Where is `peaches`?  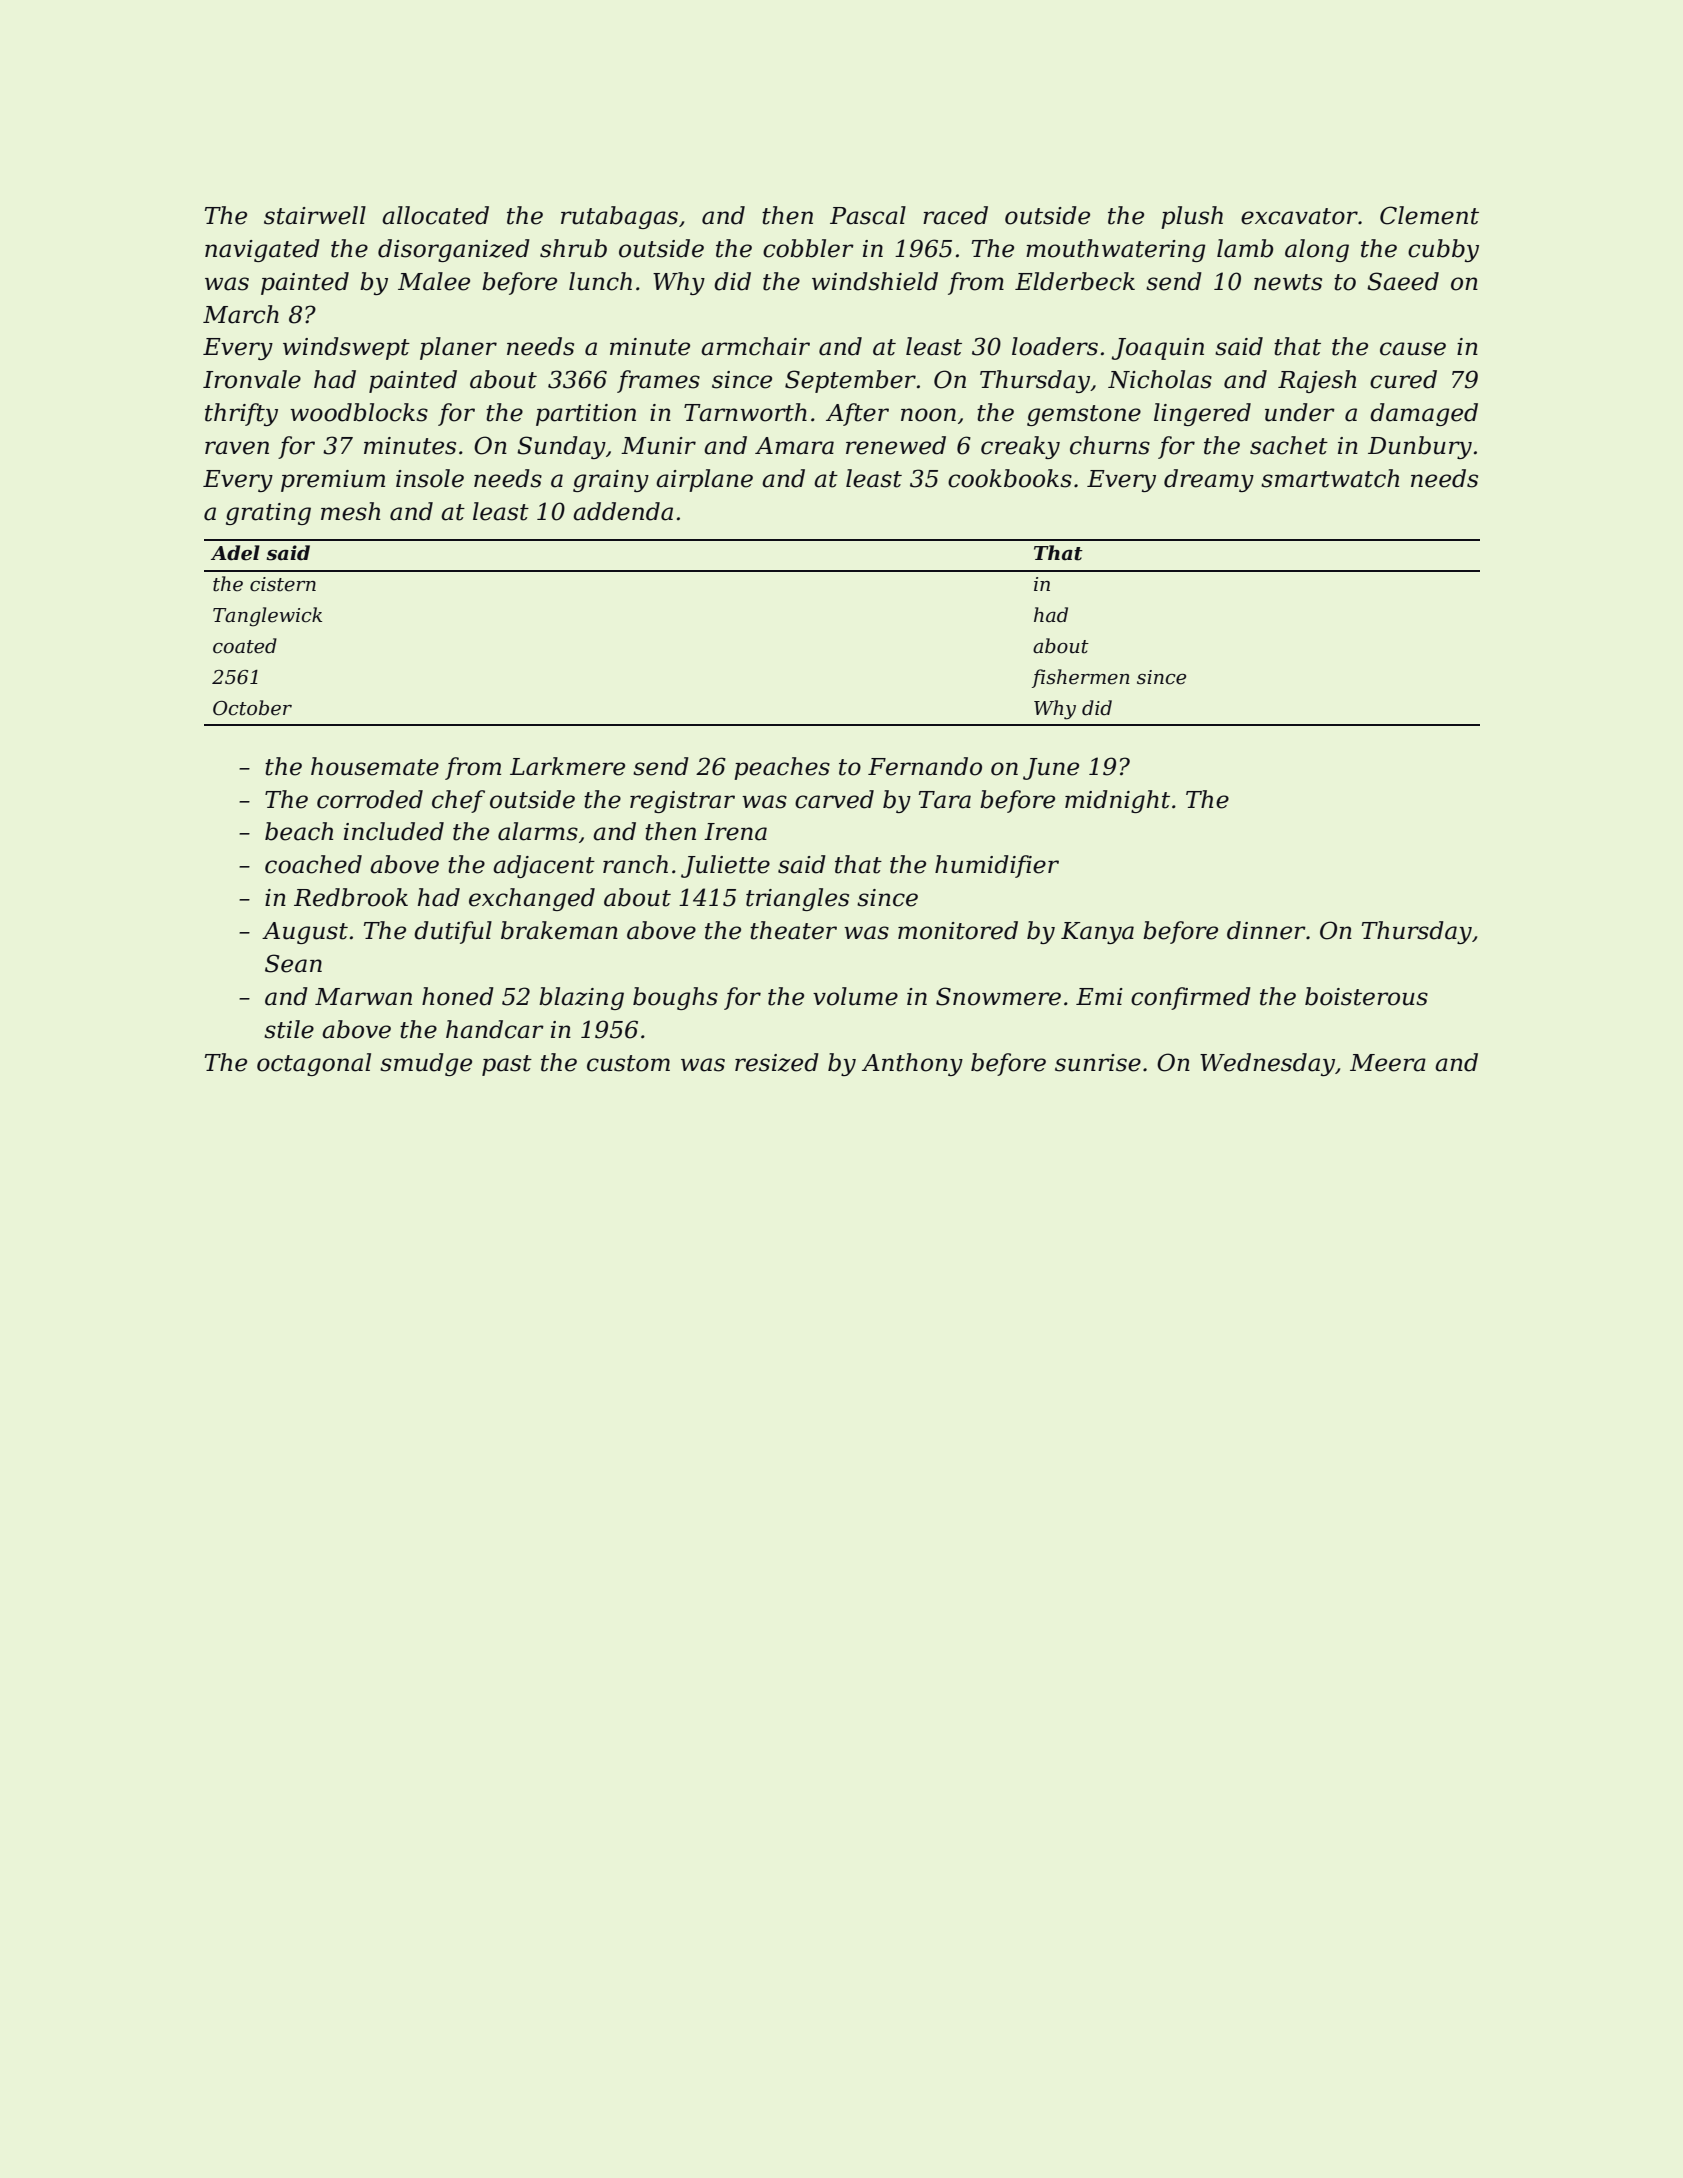
peaches is located at coordinates (782, 768).
